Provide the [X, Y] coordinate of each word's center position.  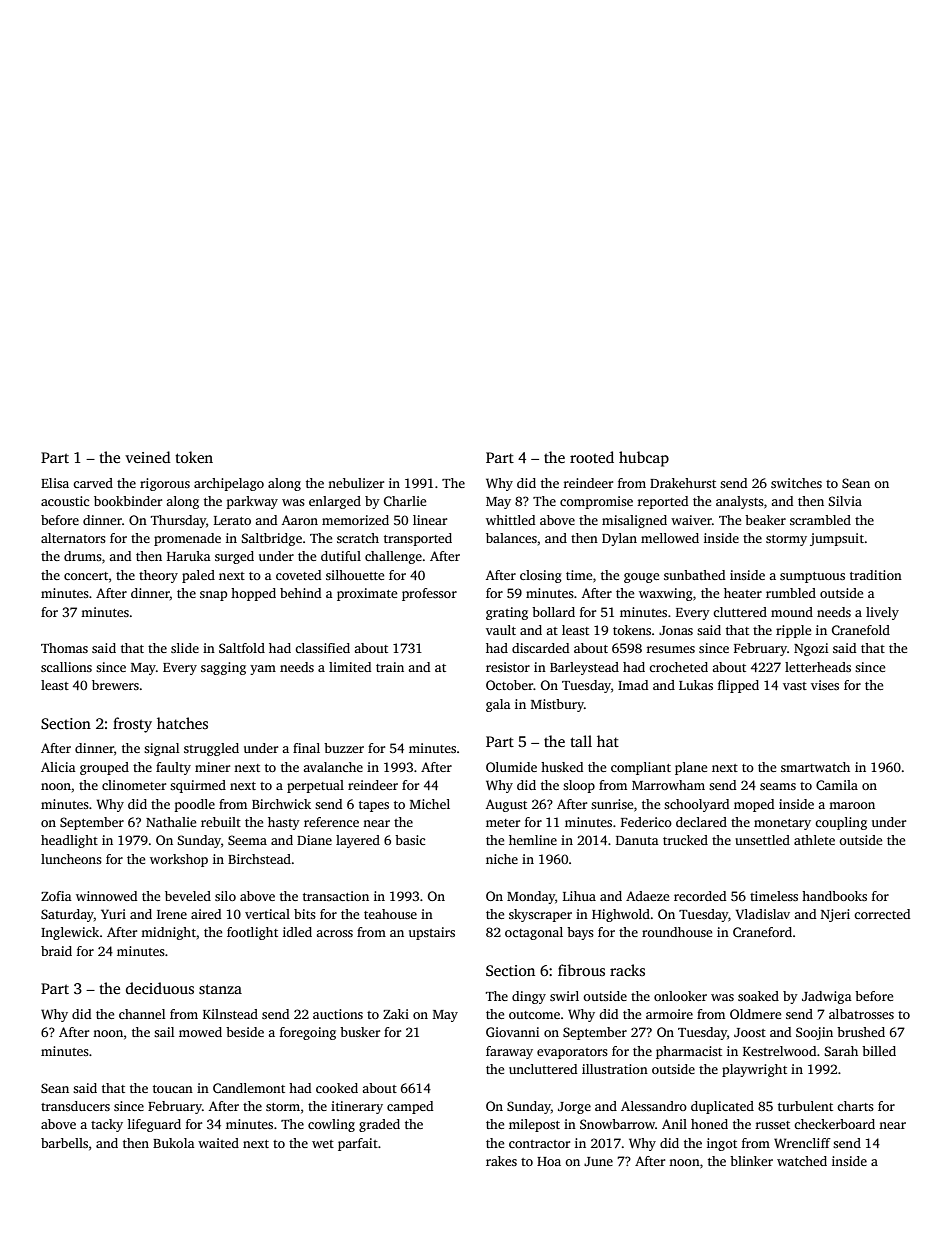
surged [234, 557]
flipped [738, 686]
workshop [179, 860]
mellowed [670, 538]
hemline [533, 840]
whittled [510, 520]
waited [218, 1143]
